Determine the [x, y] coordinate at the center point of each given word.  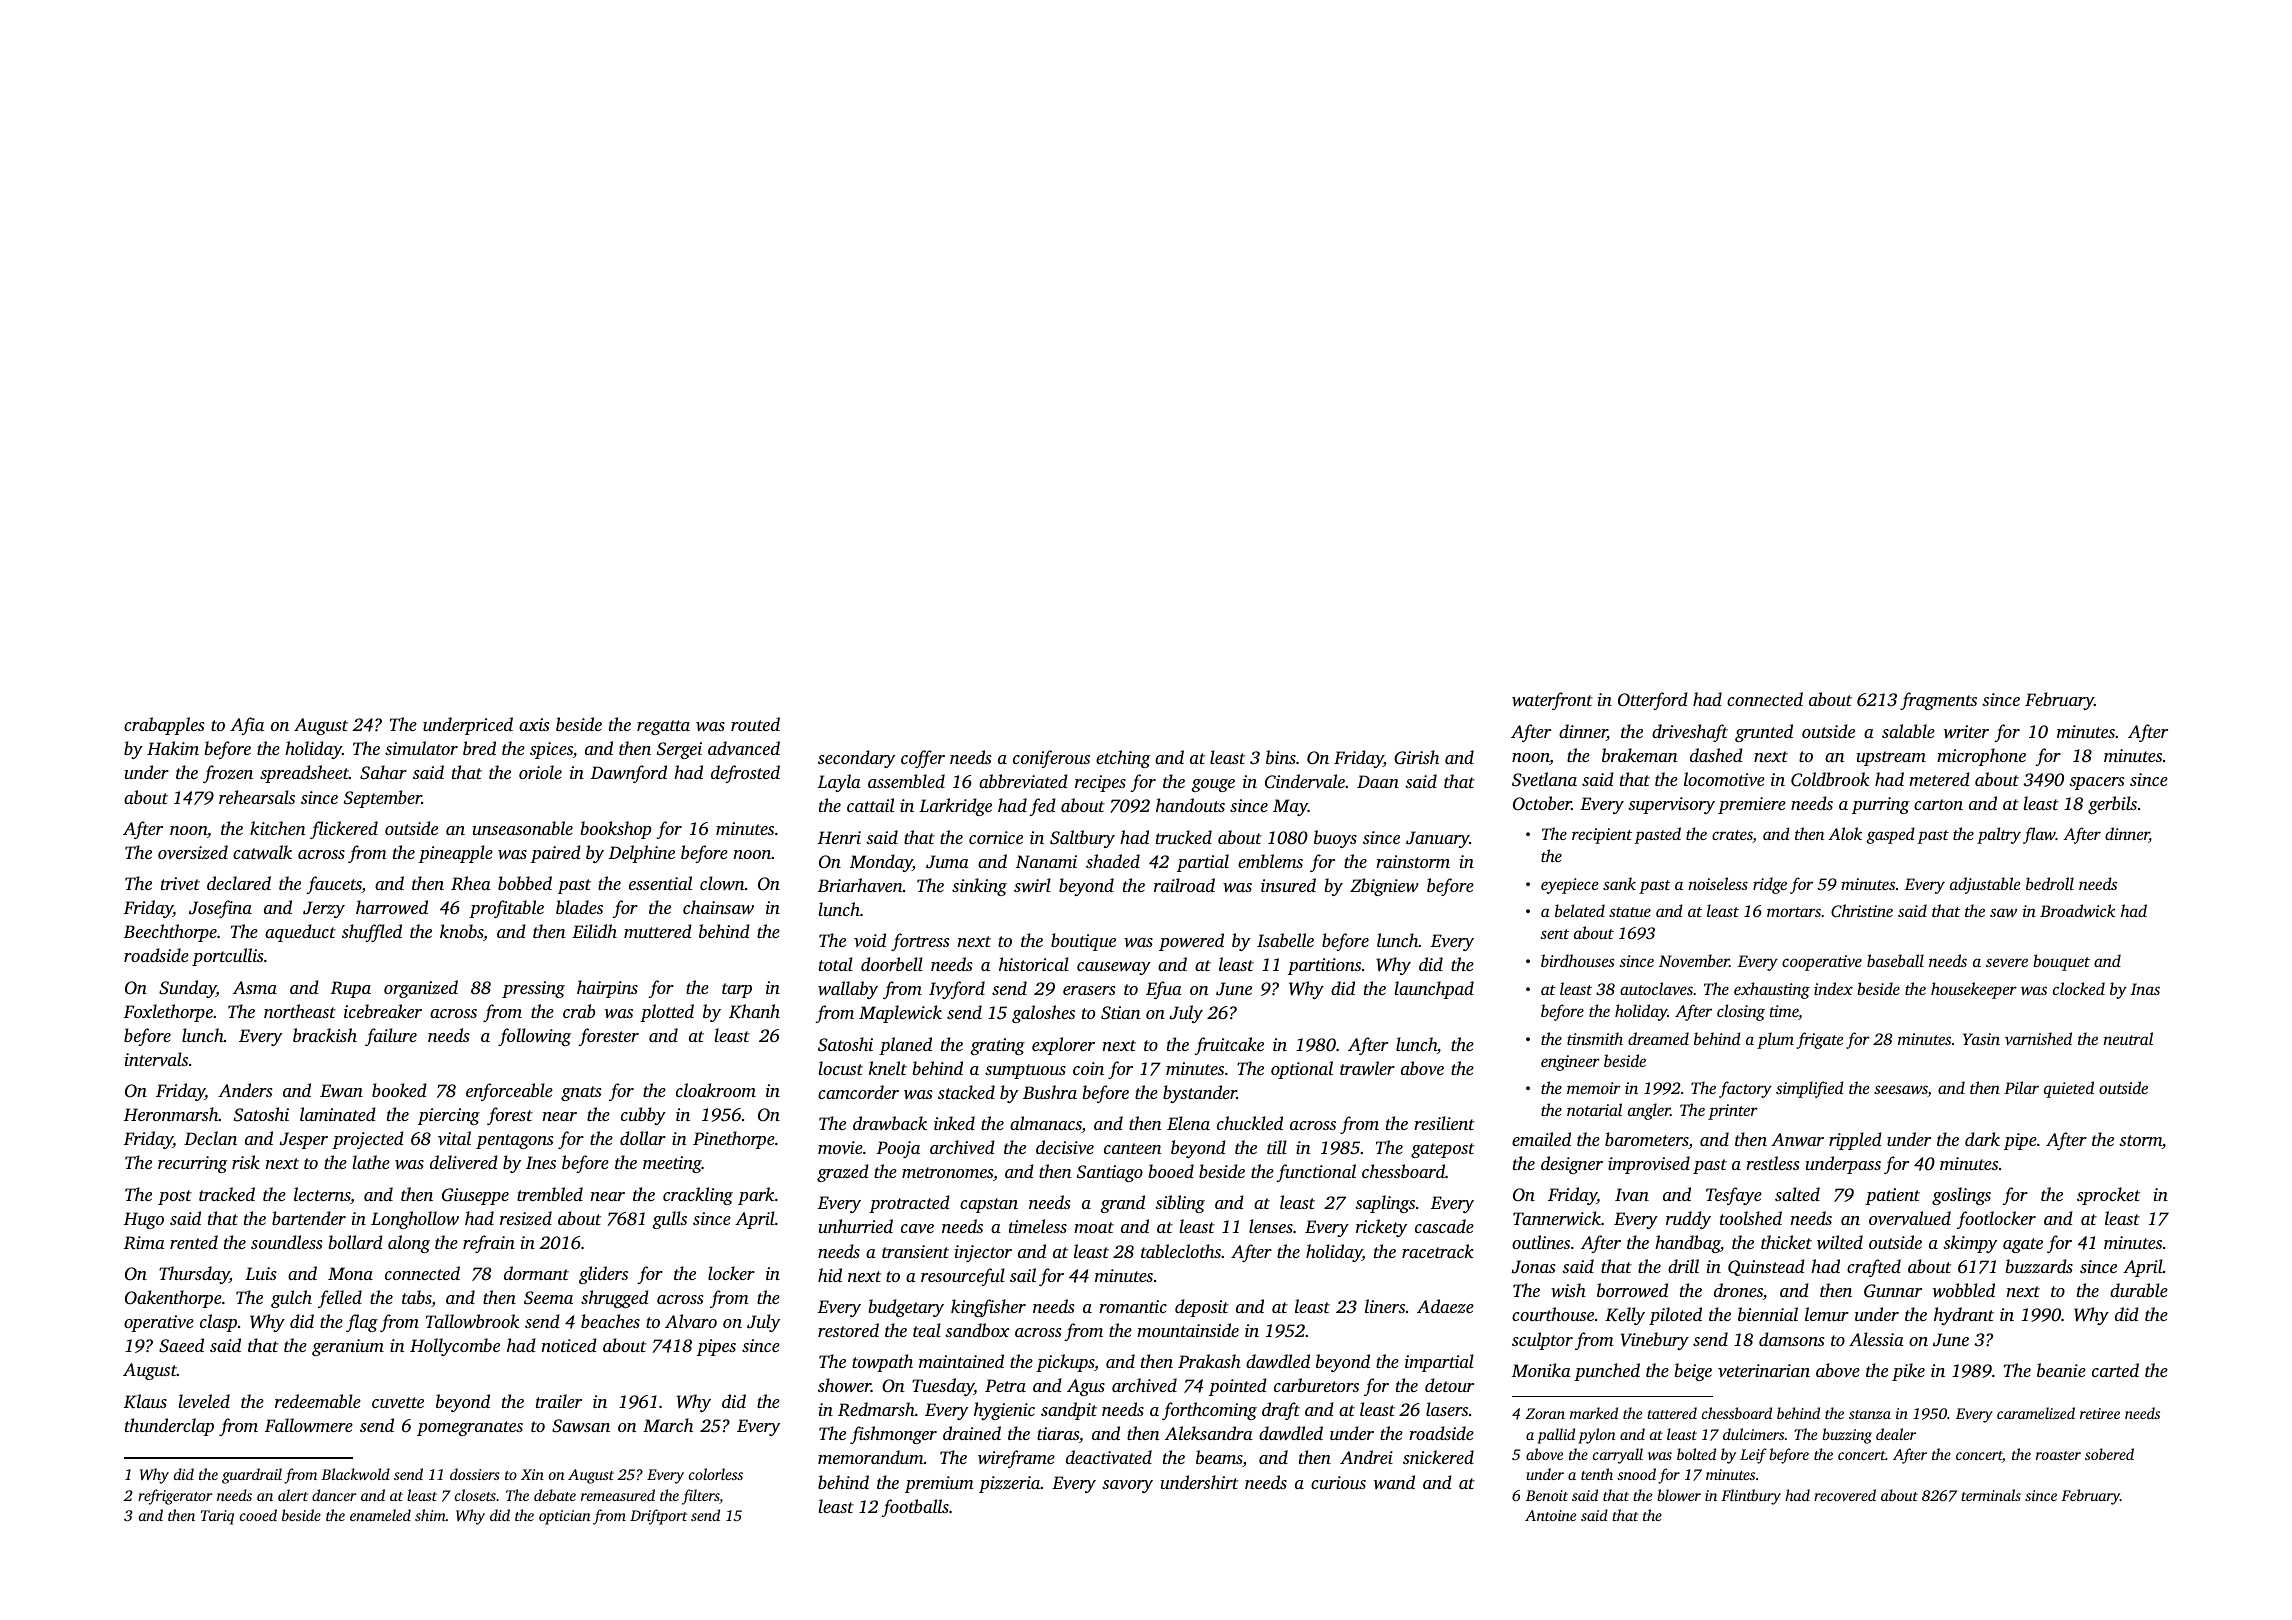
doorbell [892, 964]
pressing [533, 989]
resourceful [963, 1277]
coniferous [1051, 759]
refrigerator [175, 1497]
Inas [2145, 989]
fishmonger [893, 1435]
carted [2115, 1370]
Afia [247, 726]
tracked [227, 1194]
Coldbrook [1830, 779]
